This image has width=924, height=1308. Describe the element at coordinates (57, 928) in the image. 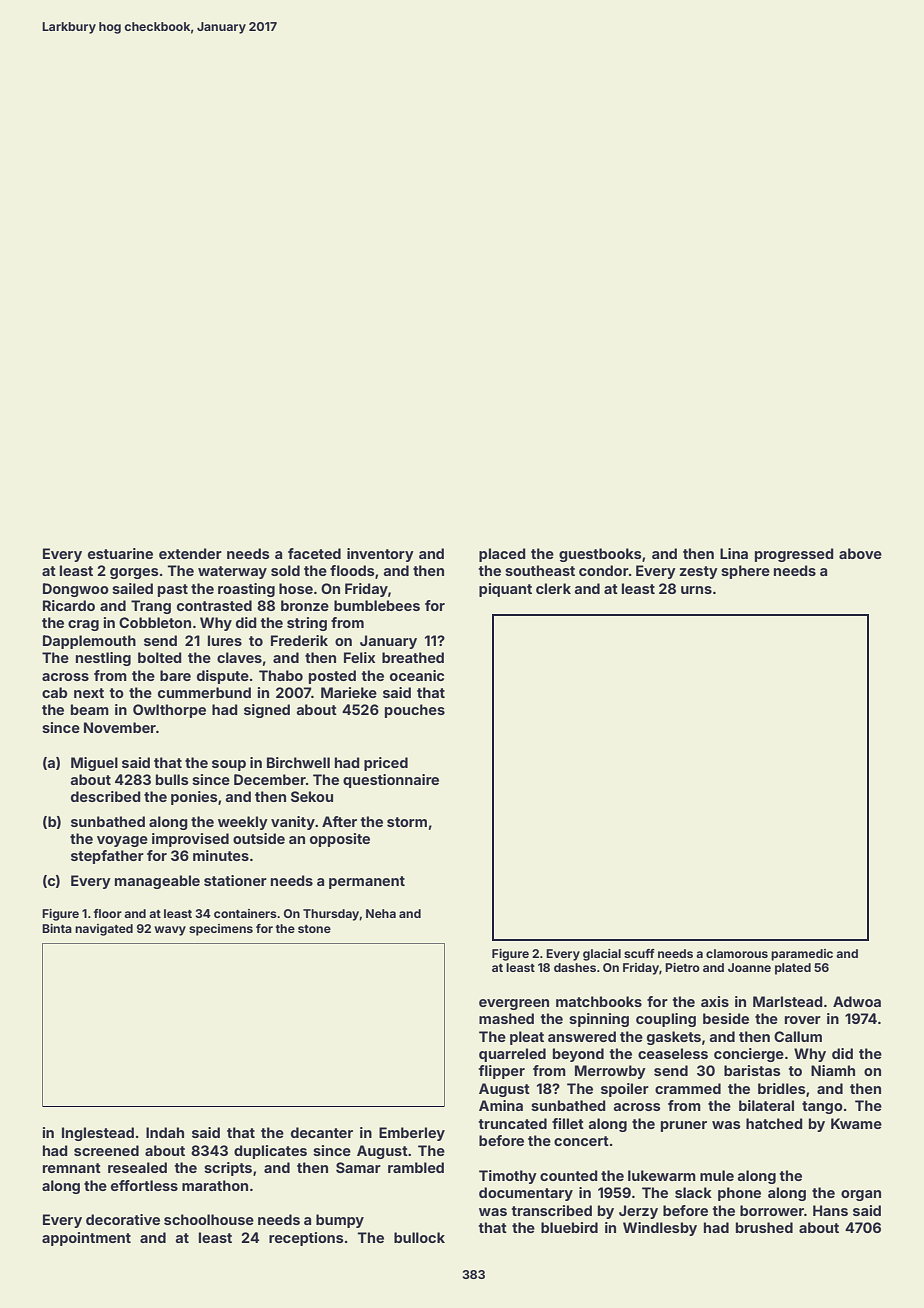

I see `Binta` at that location.
